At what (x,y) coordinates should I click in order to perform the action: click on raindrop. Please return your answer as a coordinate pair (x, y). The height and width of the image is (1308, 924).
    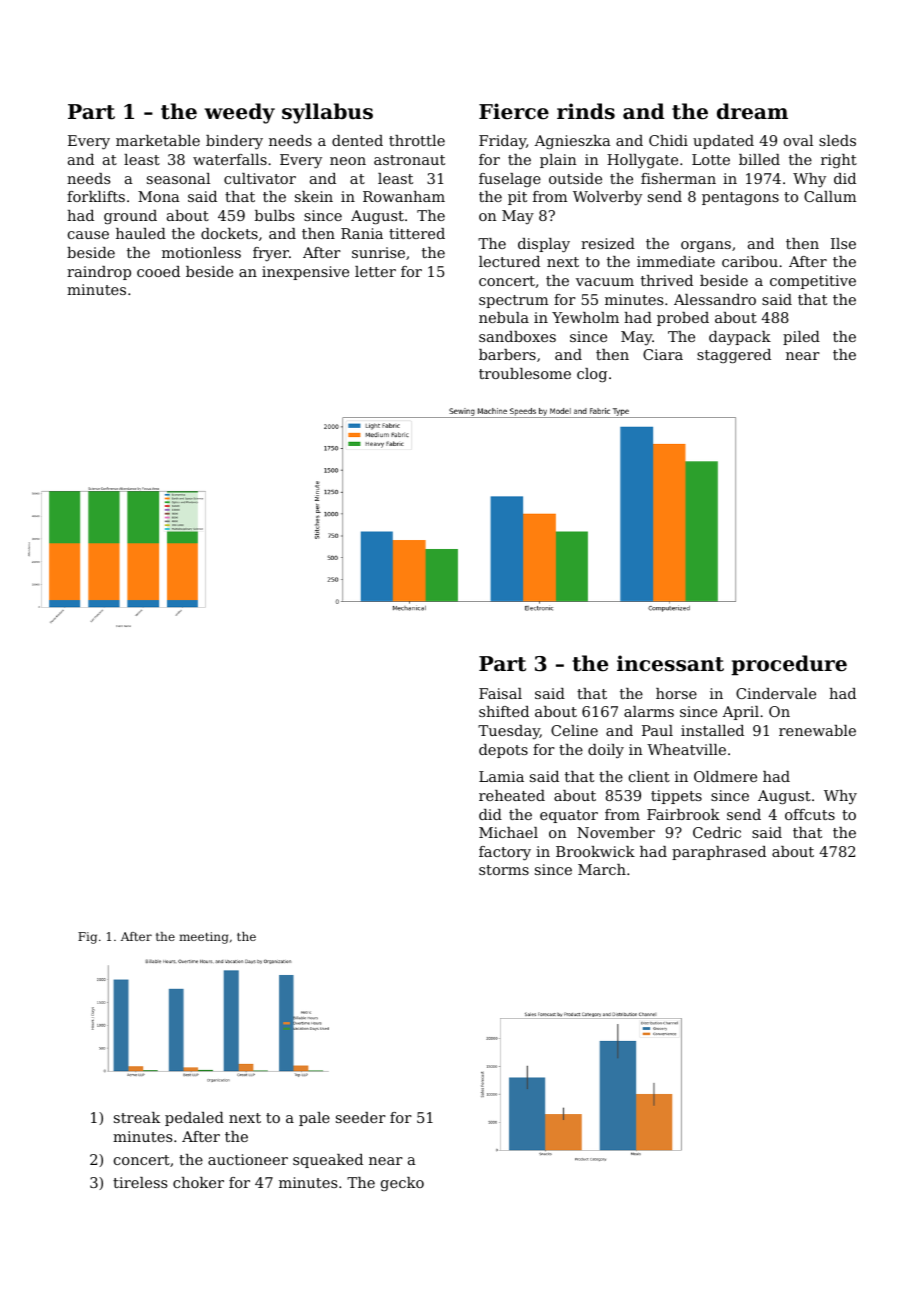
    Looking at the image, I should click on (99, 273).
